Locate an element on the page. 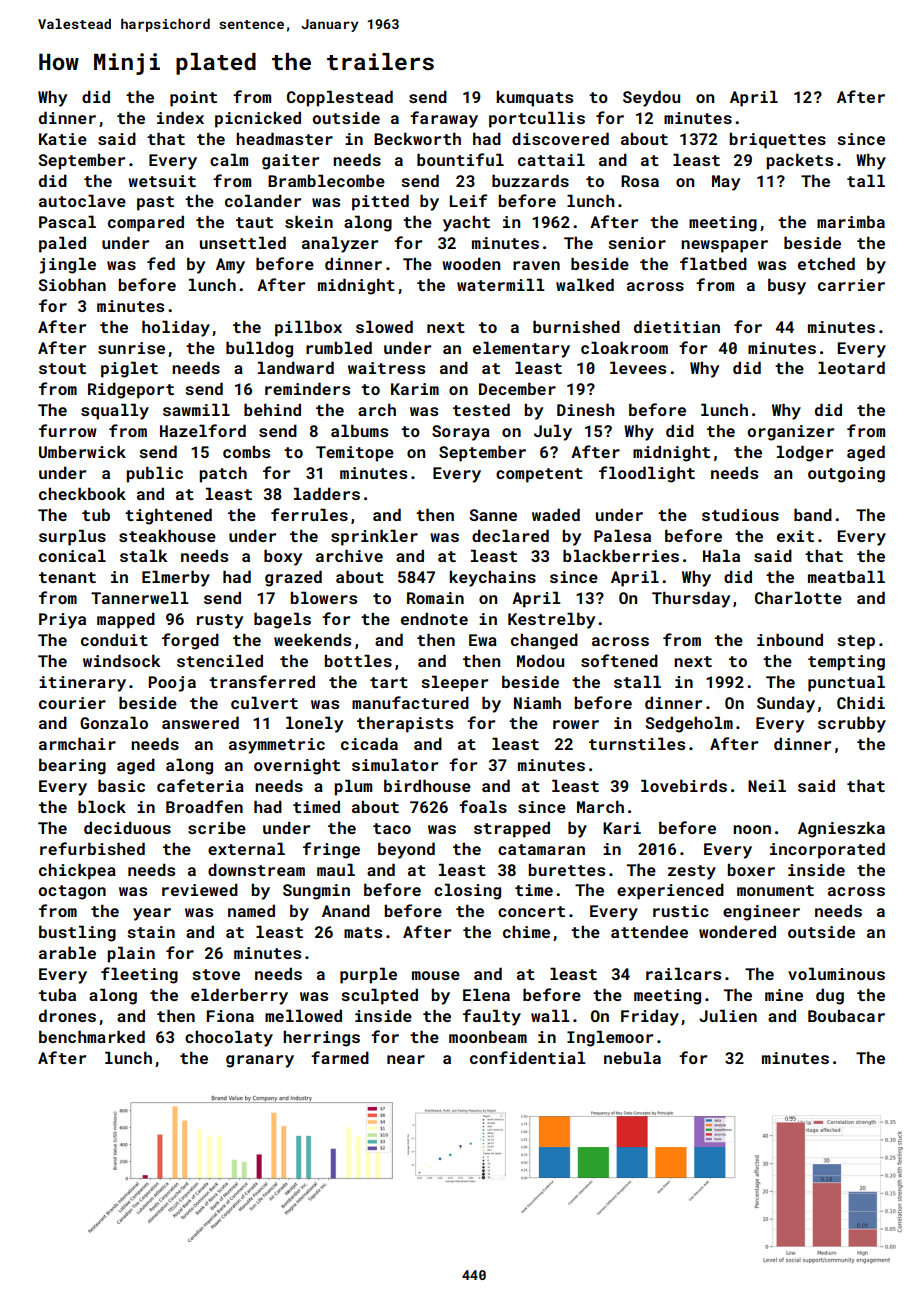 This image has width=924, height=1308. itinerary is located at coordinates (82, 684).
